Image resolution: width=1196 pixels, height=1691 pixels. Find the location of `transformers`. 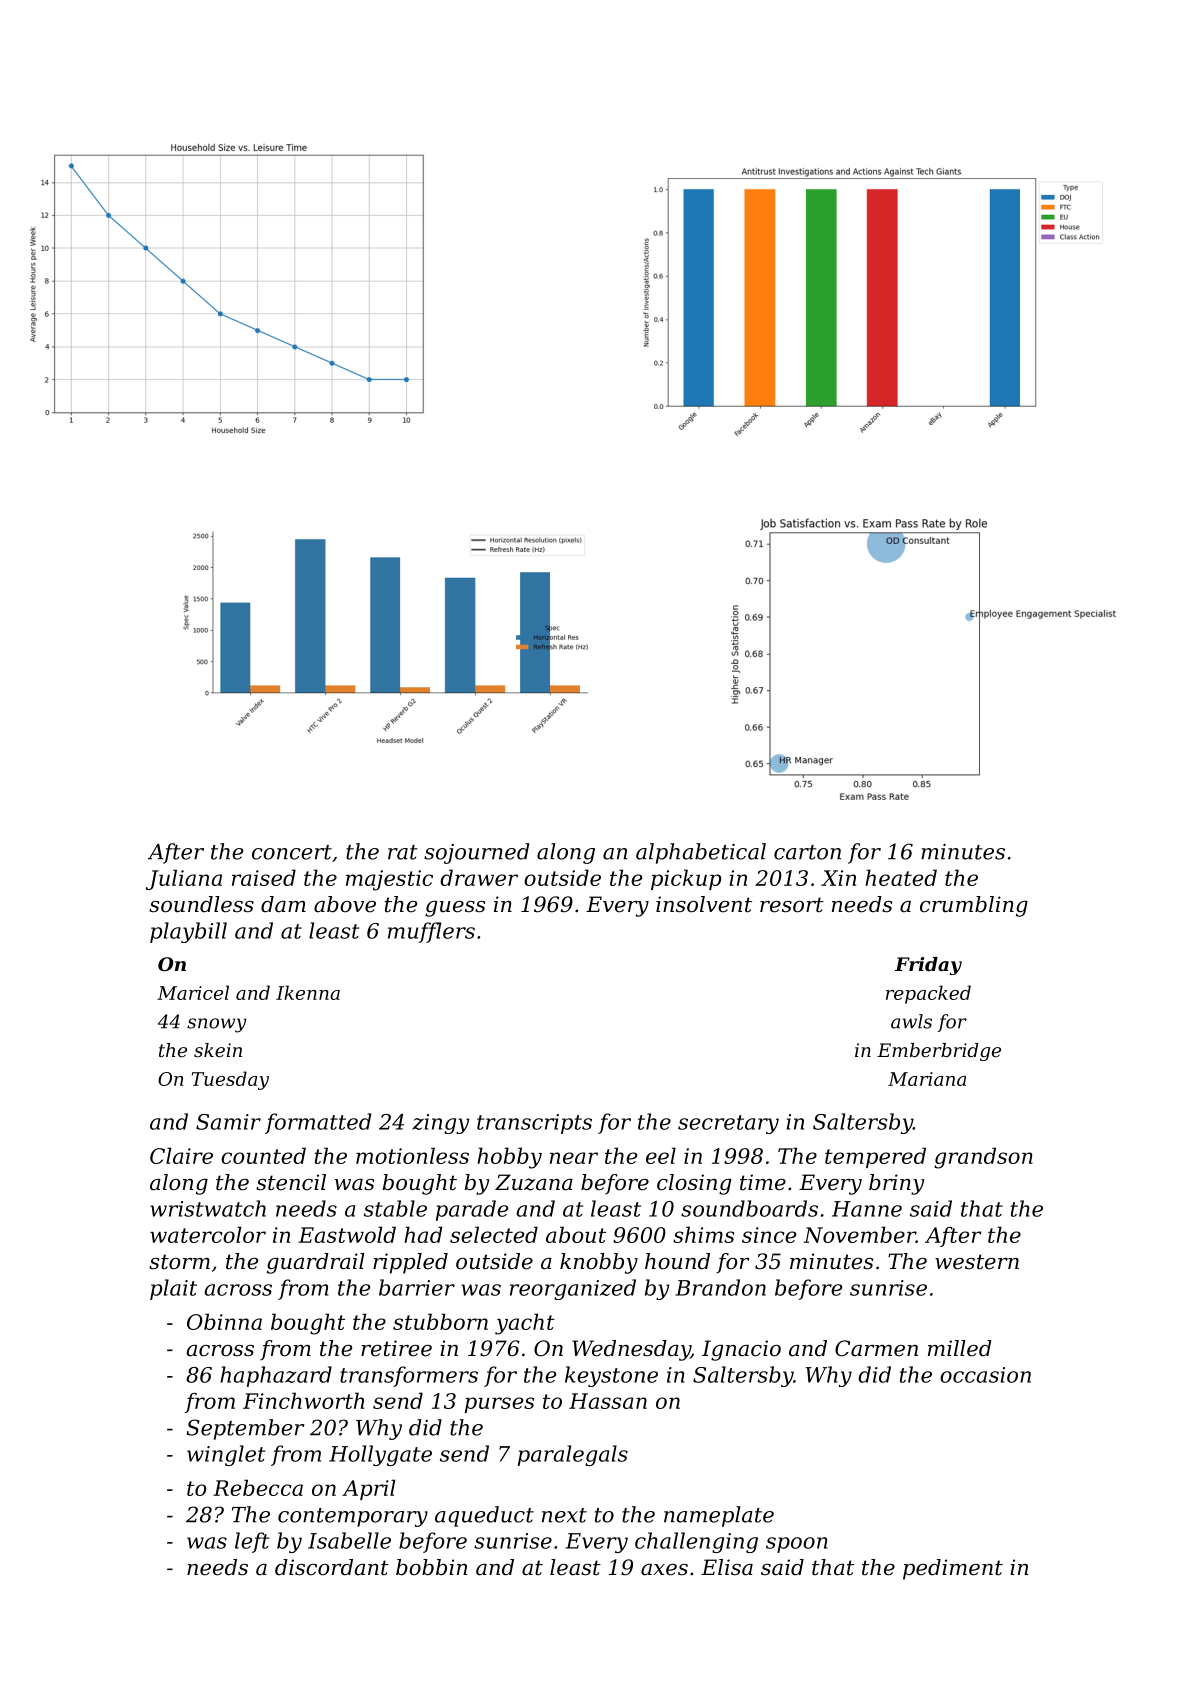

transformers is located at coordinates (409, 1376).
